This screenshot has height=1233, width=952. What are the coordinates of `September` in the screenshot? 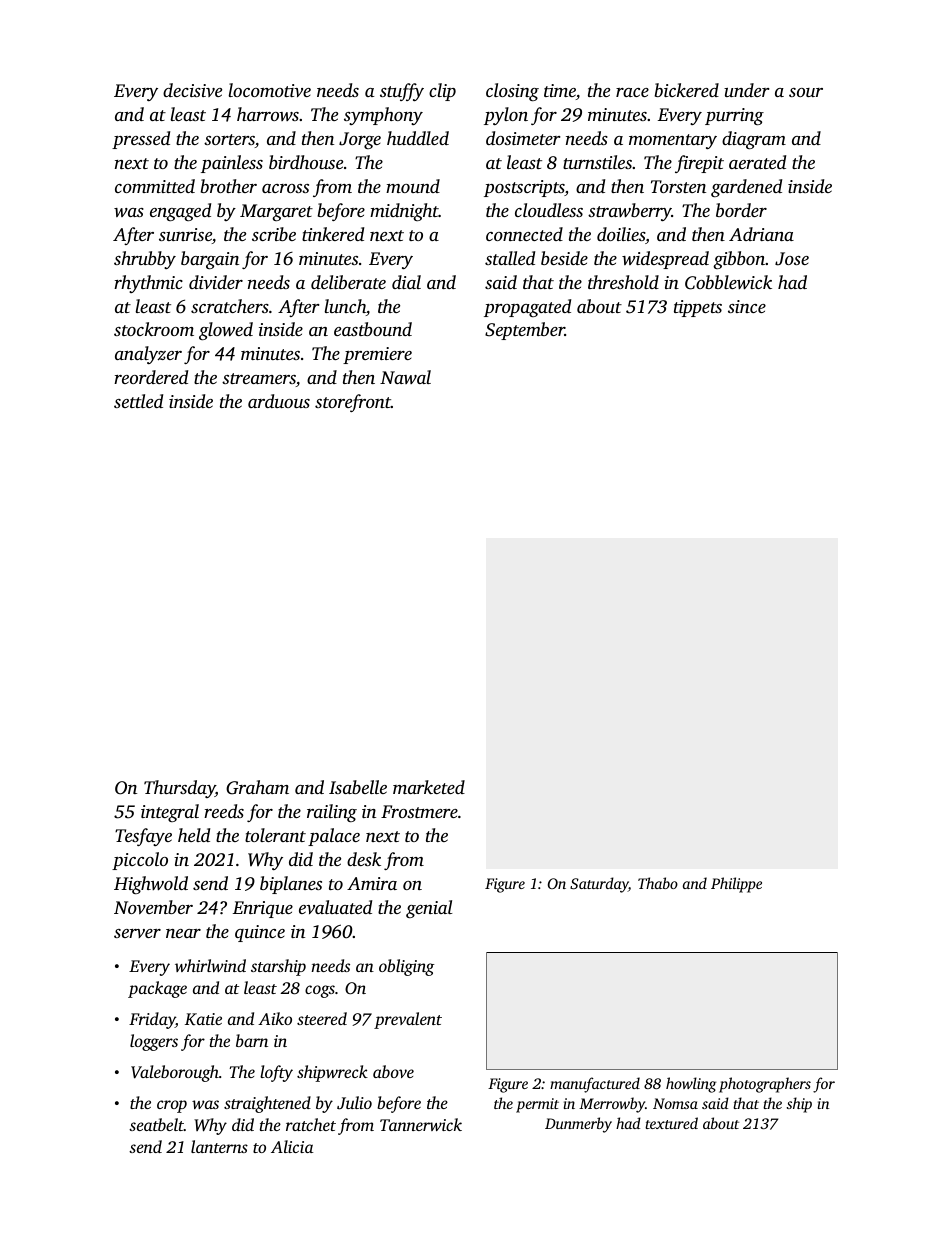 It's located at (525, 331).
